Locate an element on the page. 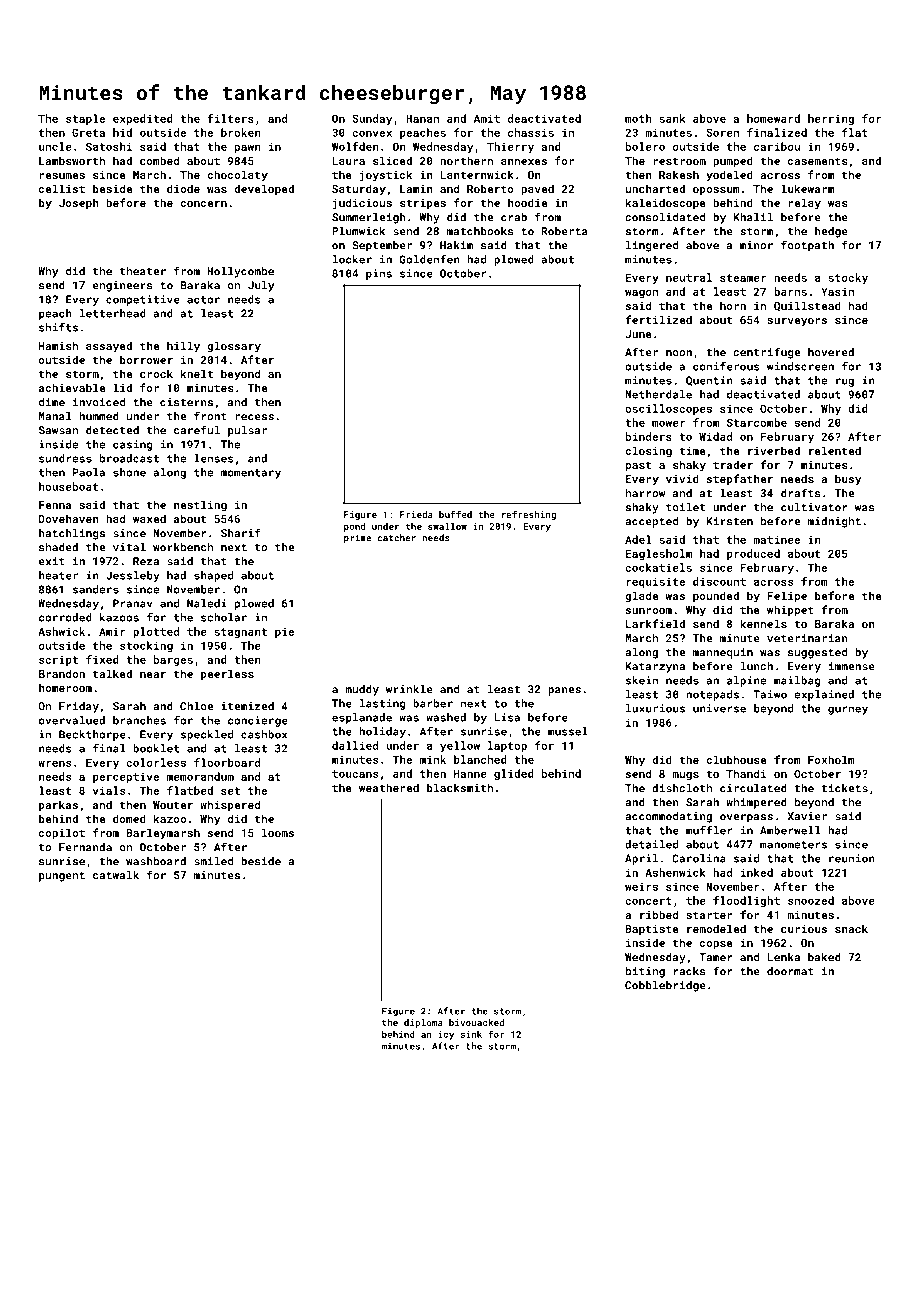 Image resolution: width=924 pixels, height=1308 pixels. requisite is located at coordinates (655, 582).
